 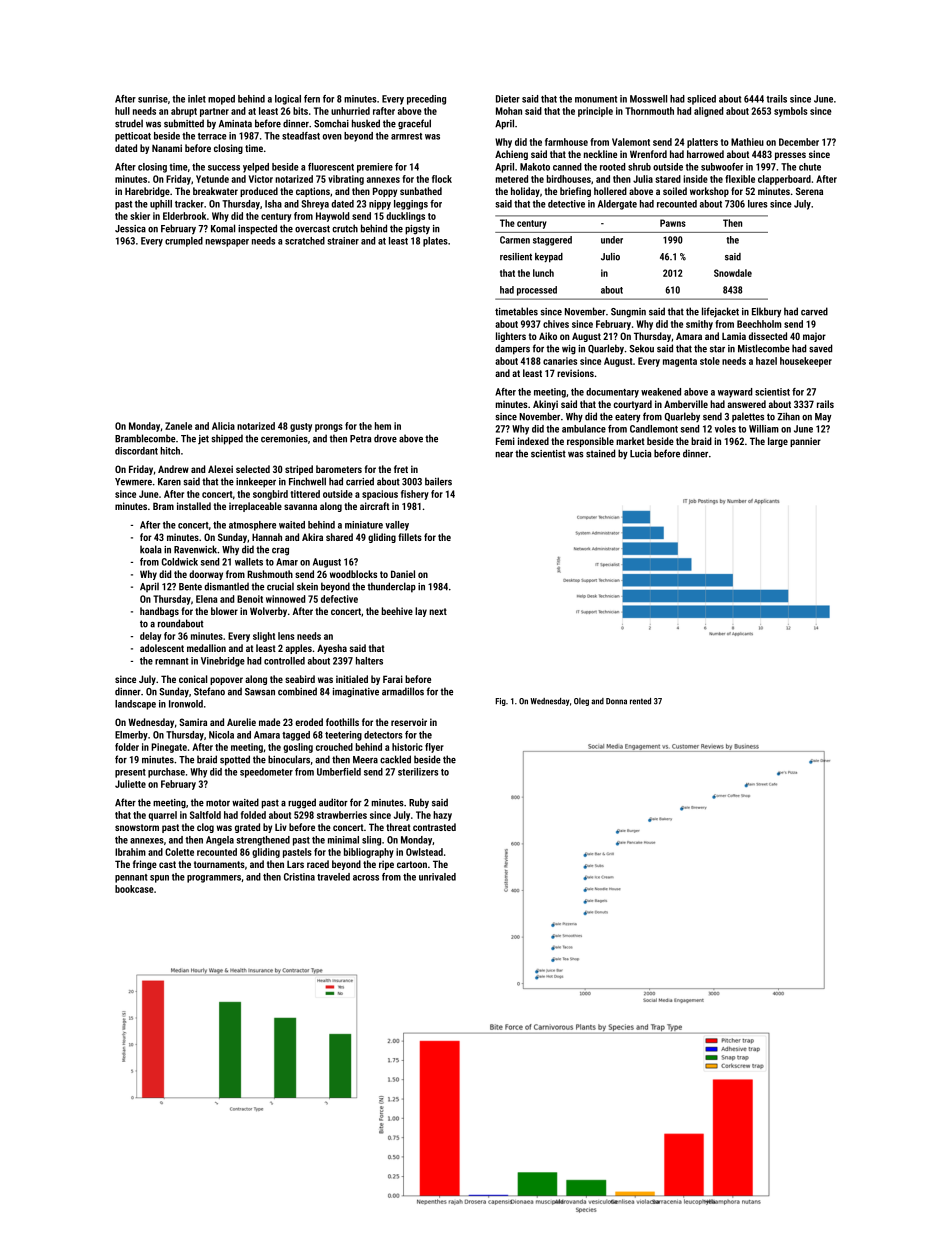 I want to click on cartoon, so click(x=412, y=864).
